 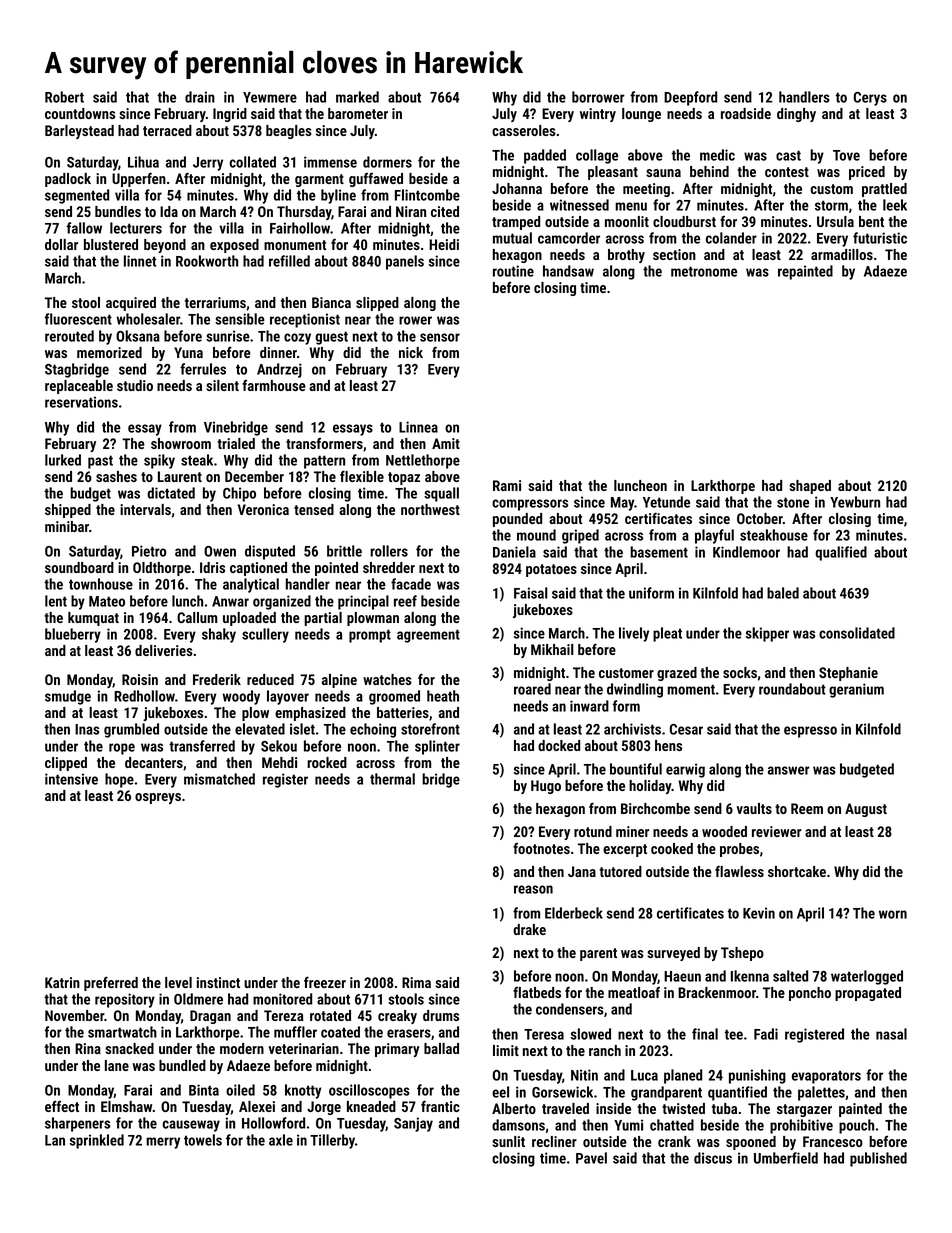 I want to click on Ingrid, so click(x=230, y=115).
